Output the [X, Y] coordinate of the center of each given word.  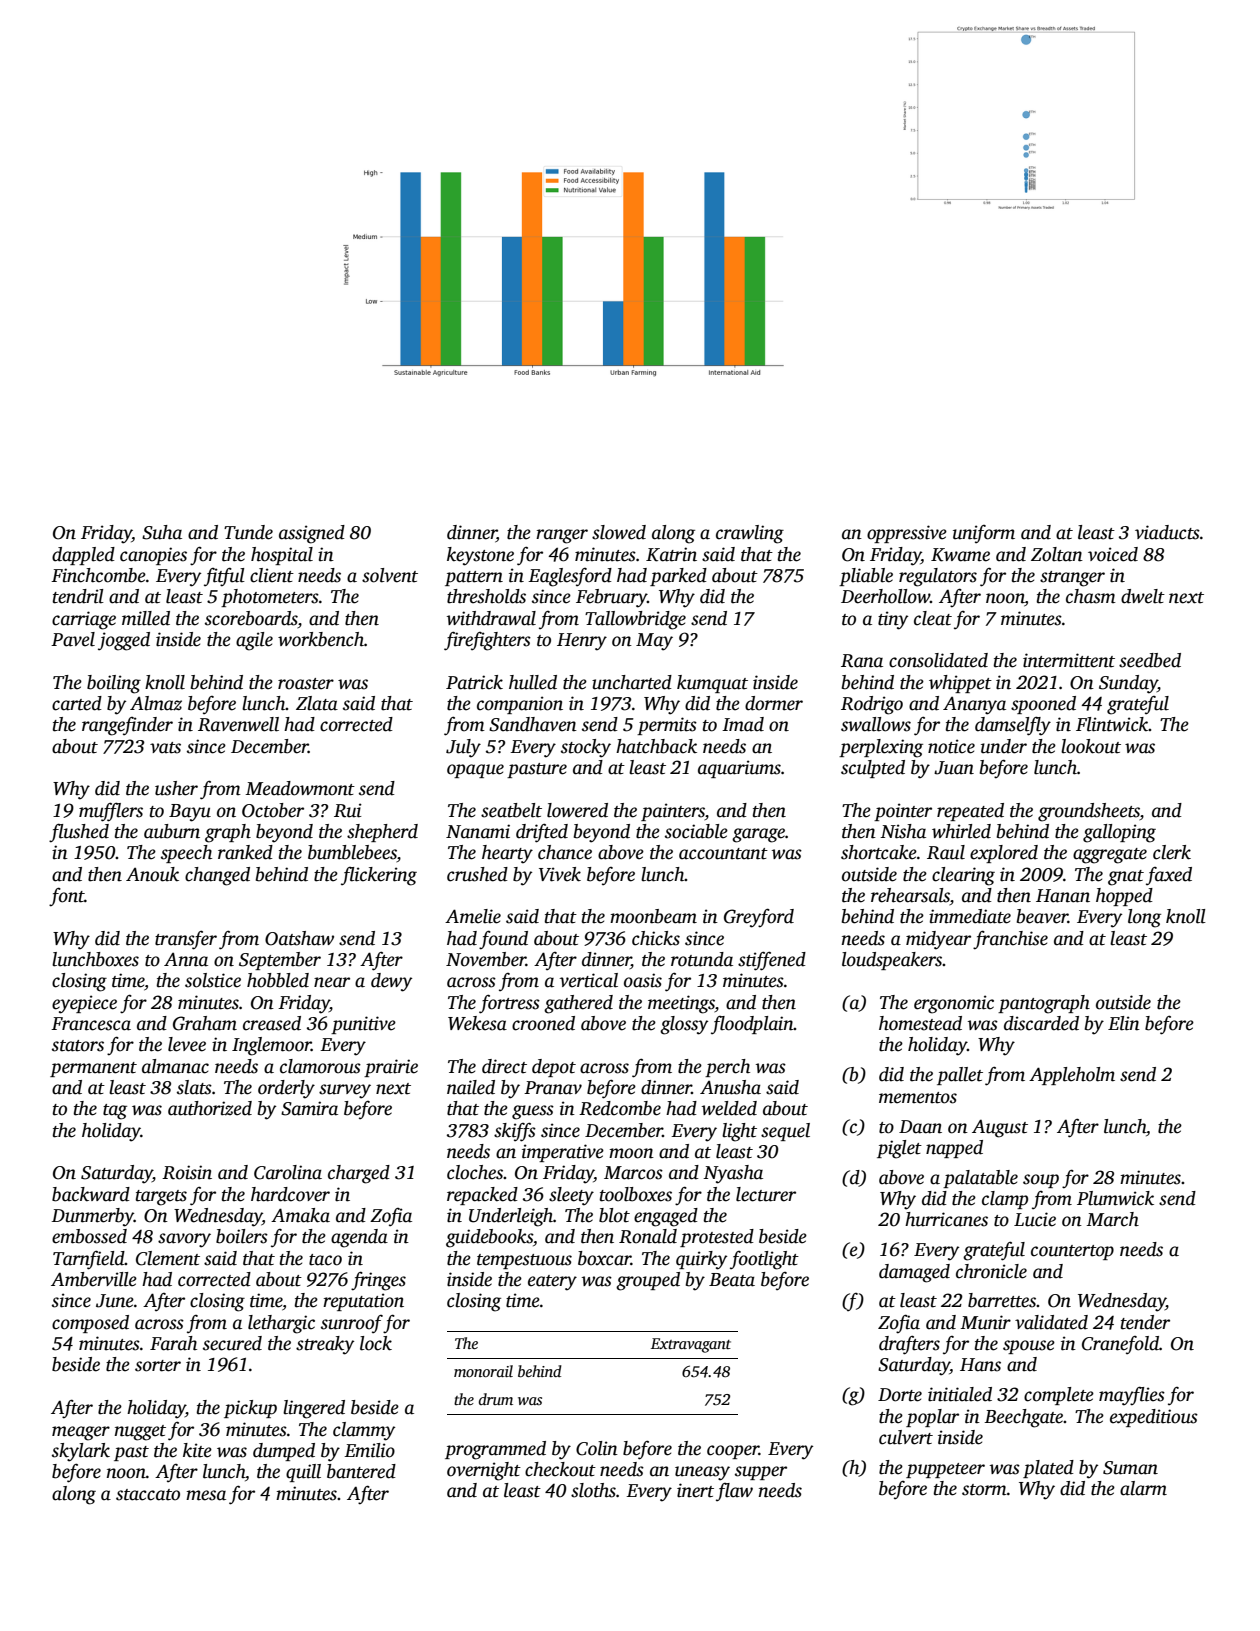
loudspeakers [892, 961]
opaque [475, 771]
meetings [681, 1004]
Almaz [156, 703]
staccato [148, 1495]
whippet [960, 684]
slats [194, 1087]
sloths [593, 1490]
